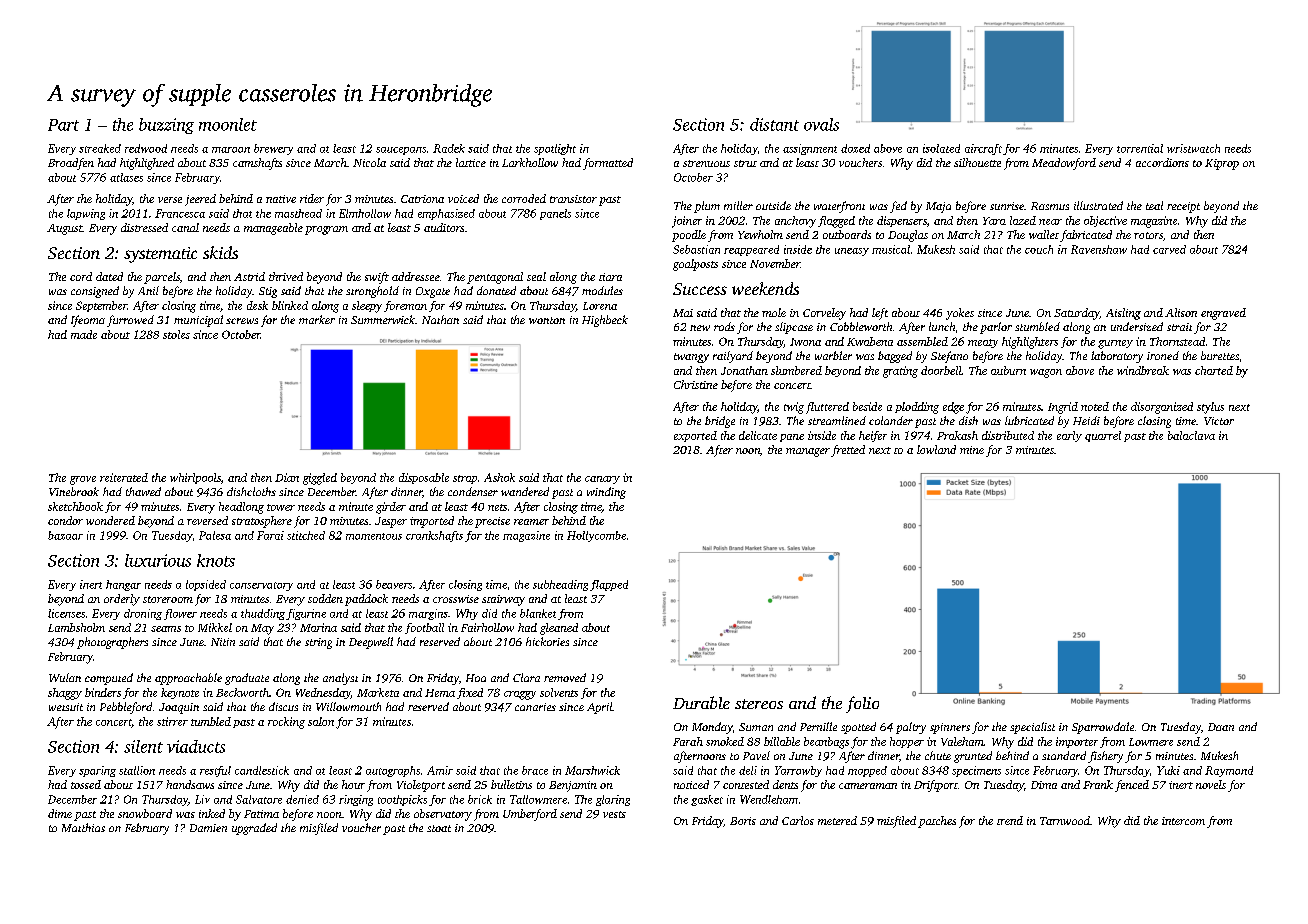 The width and height of the document is (1308, 924). Describe the element at coordinates (596, 536) in the document. I see `Hollycombe` at that location.
